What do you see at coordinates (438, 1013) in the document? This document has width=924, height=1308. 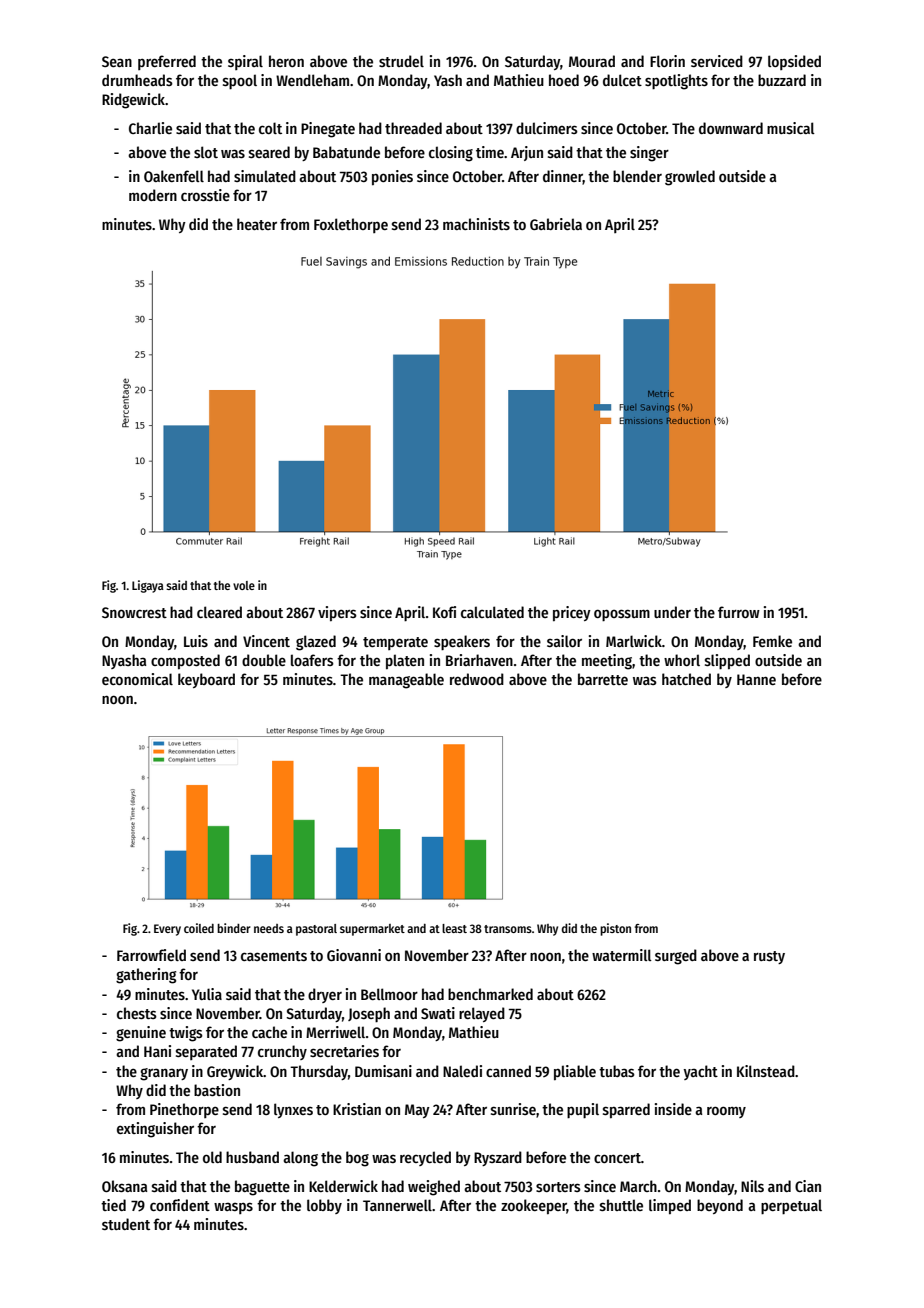 I see `Swati` at bounding box center [438, 1013].
